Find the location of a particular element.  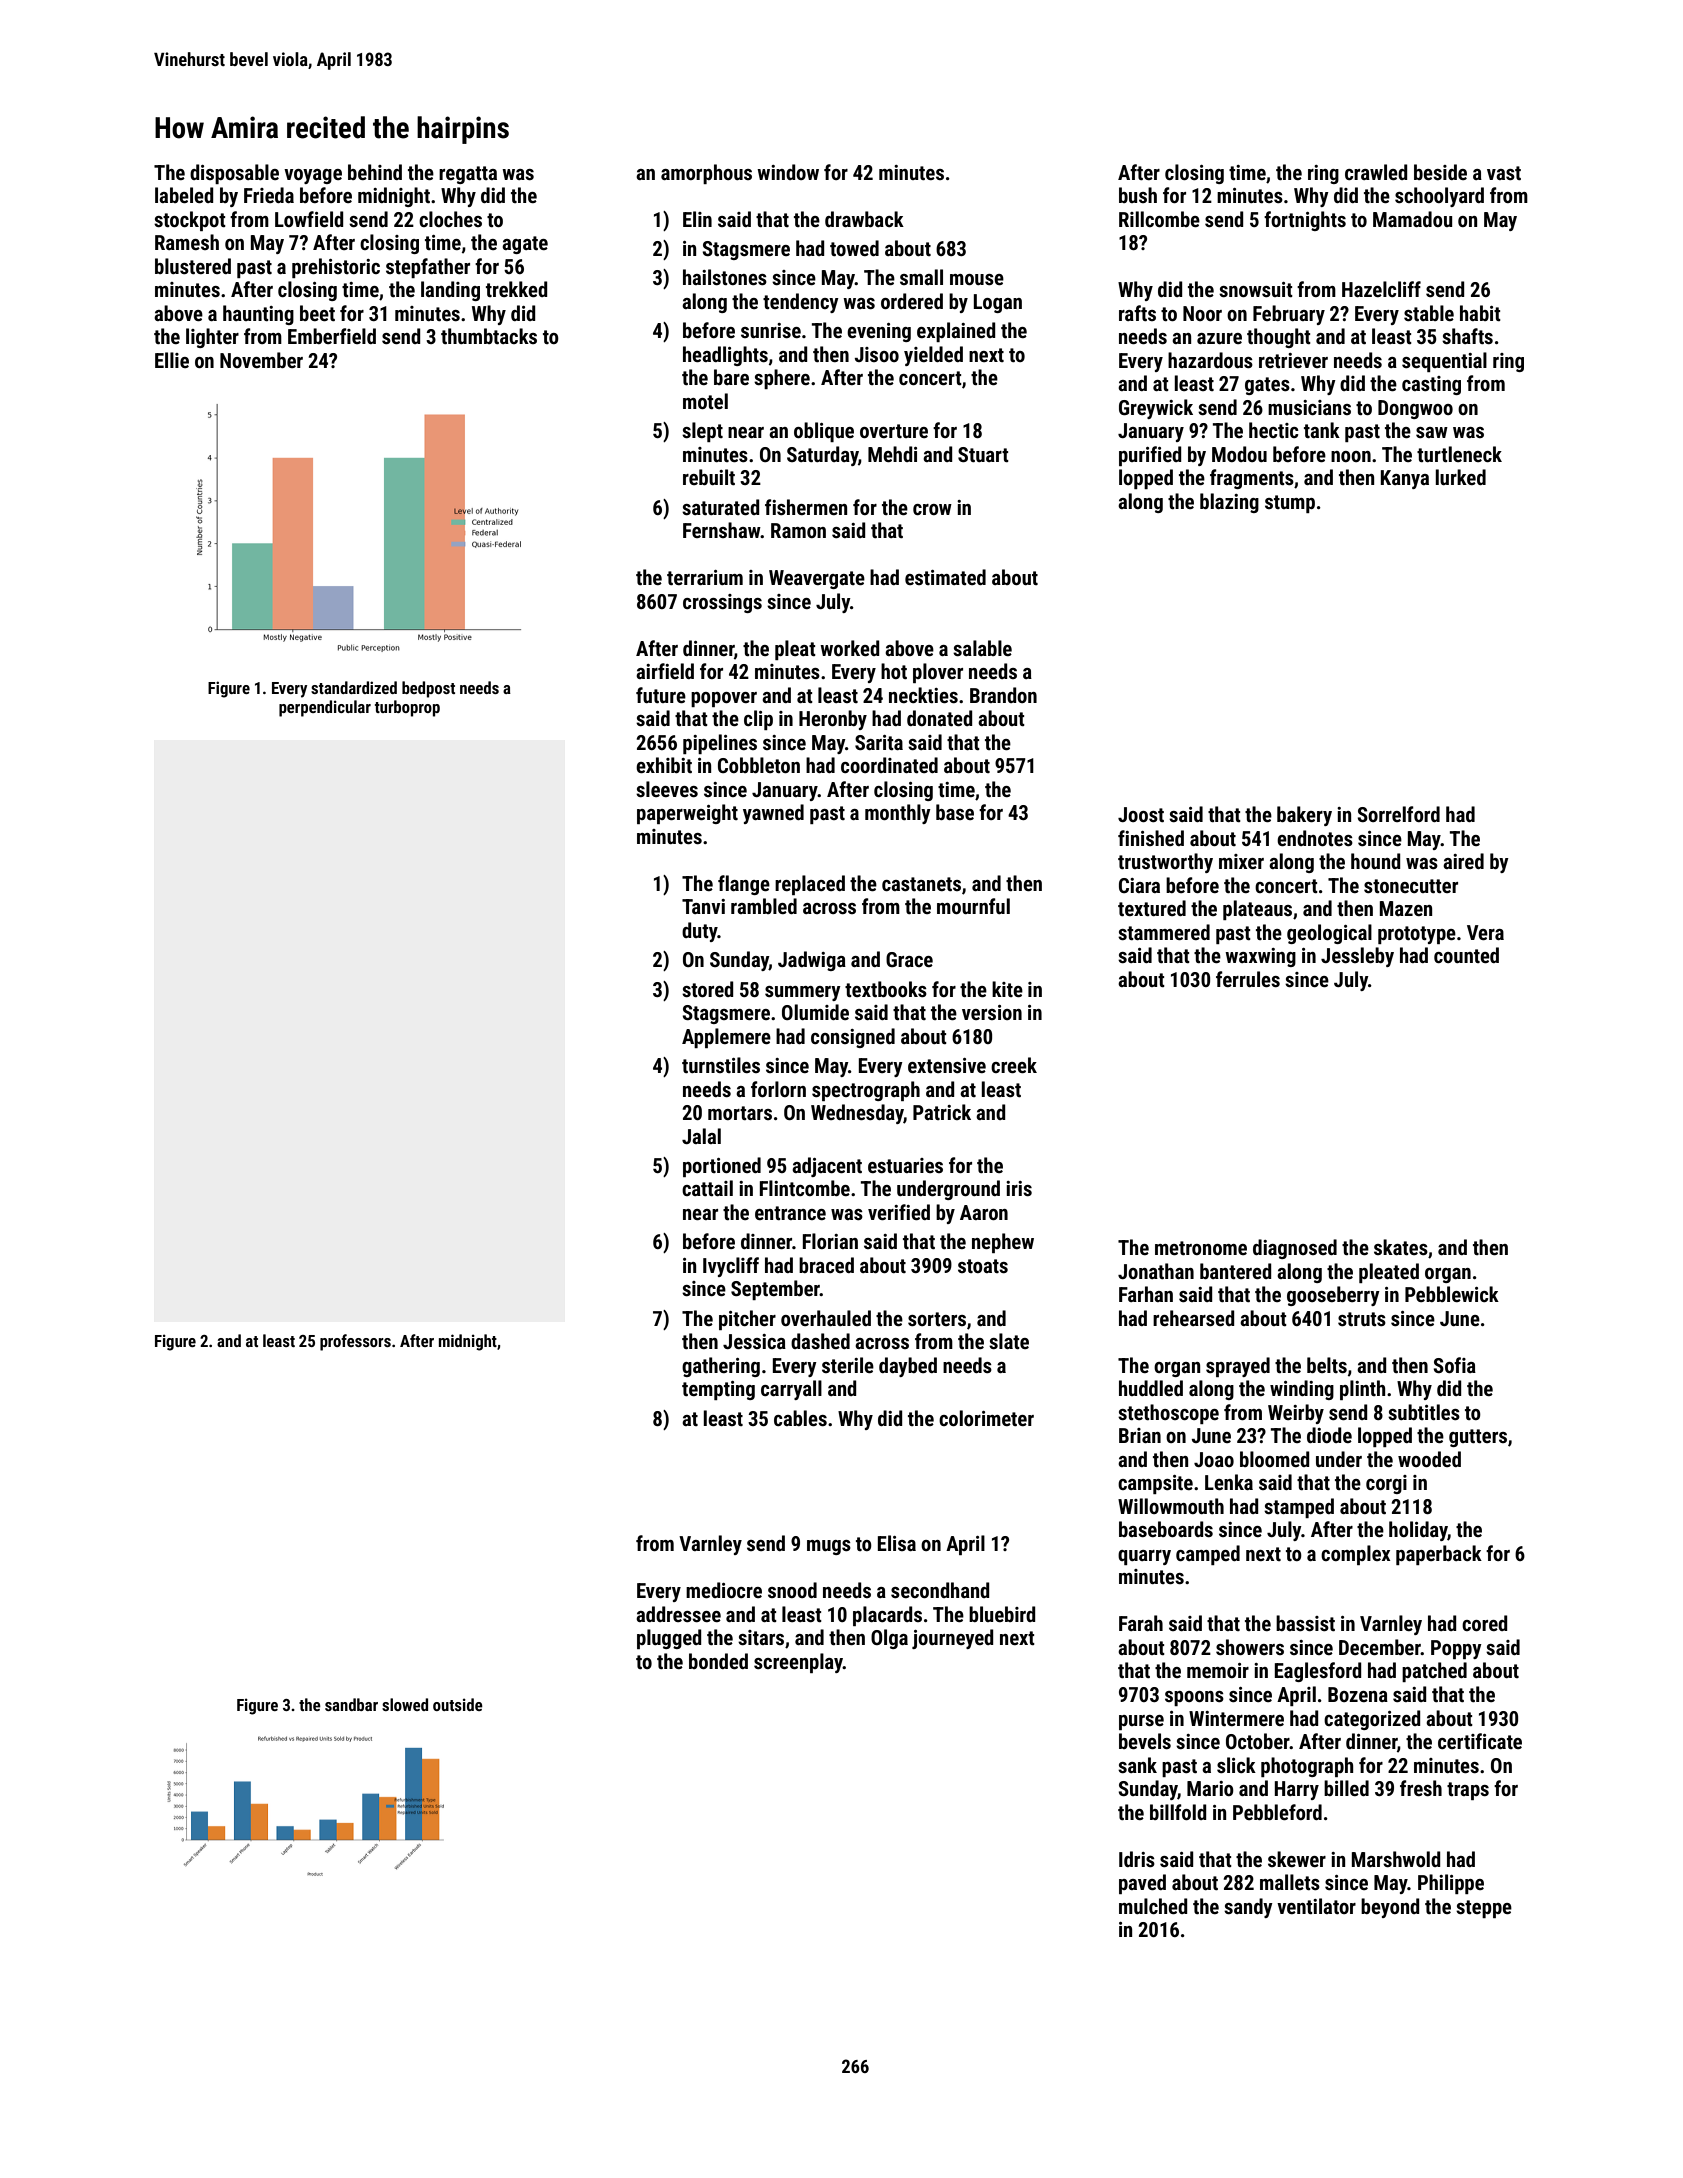

turboprop is located at coordinates (407, 708).
